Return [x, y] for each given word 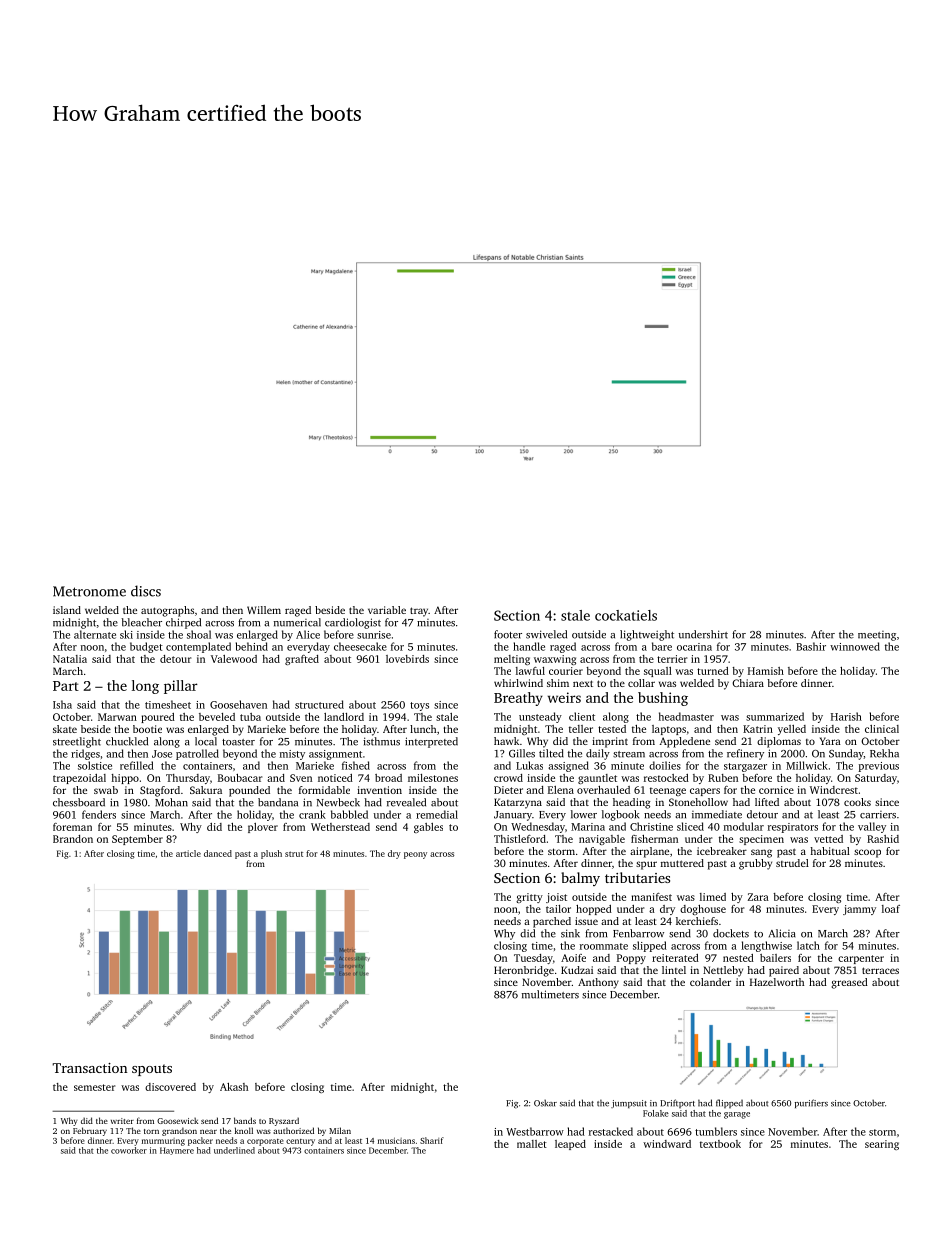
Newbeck [338, 802]
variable [387, 610]
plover [263, 828]
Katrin [758, 729]
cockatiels [626, 615]
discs [146, 591]
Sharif [432, 1140]
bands [245, 1120]
